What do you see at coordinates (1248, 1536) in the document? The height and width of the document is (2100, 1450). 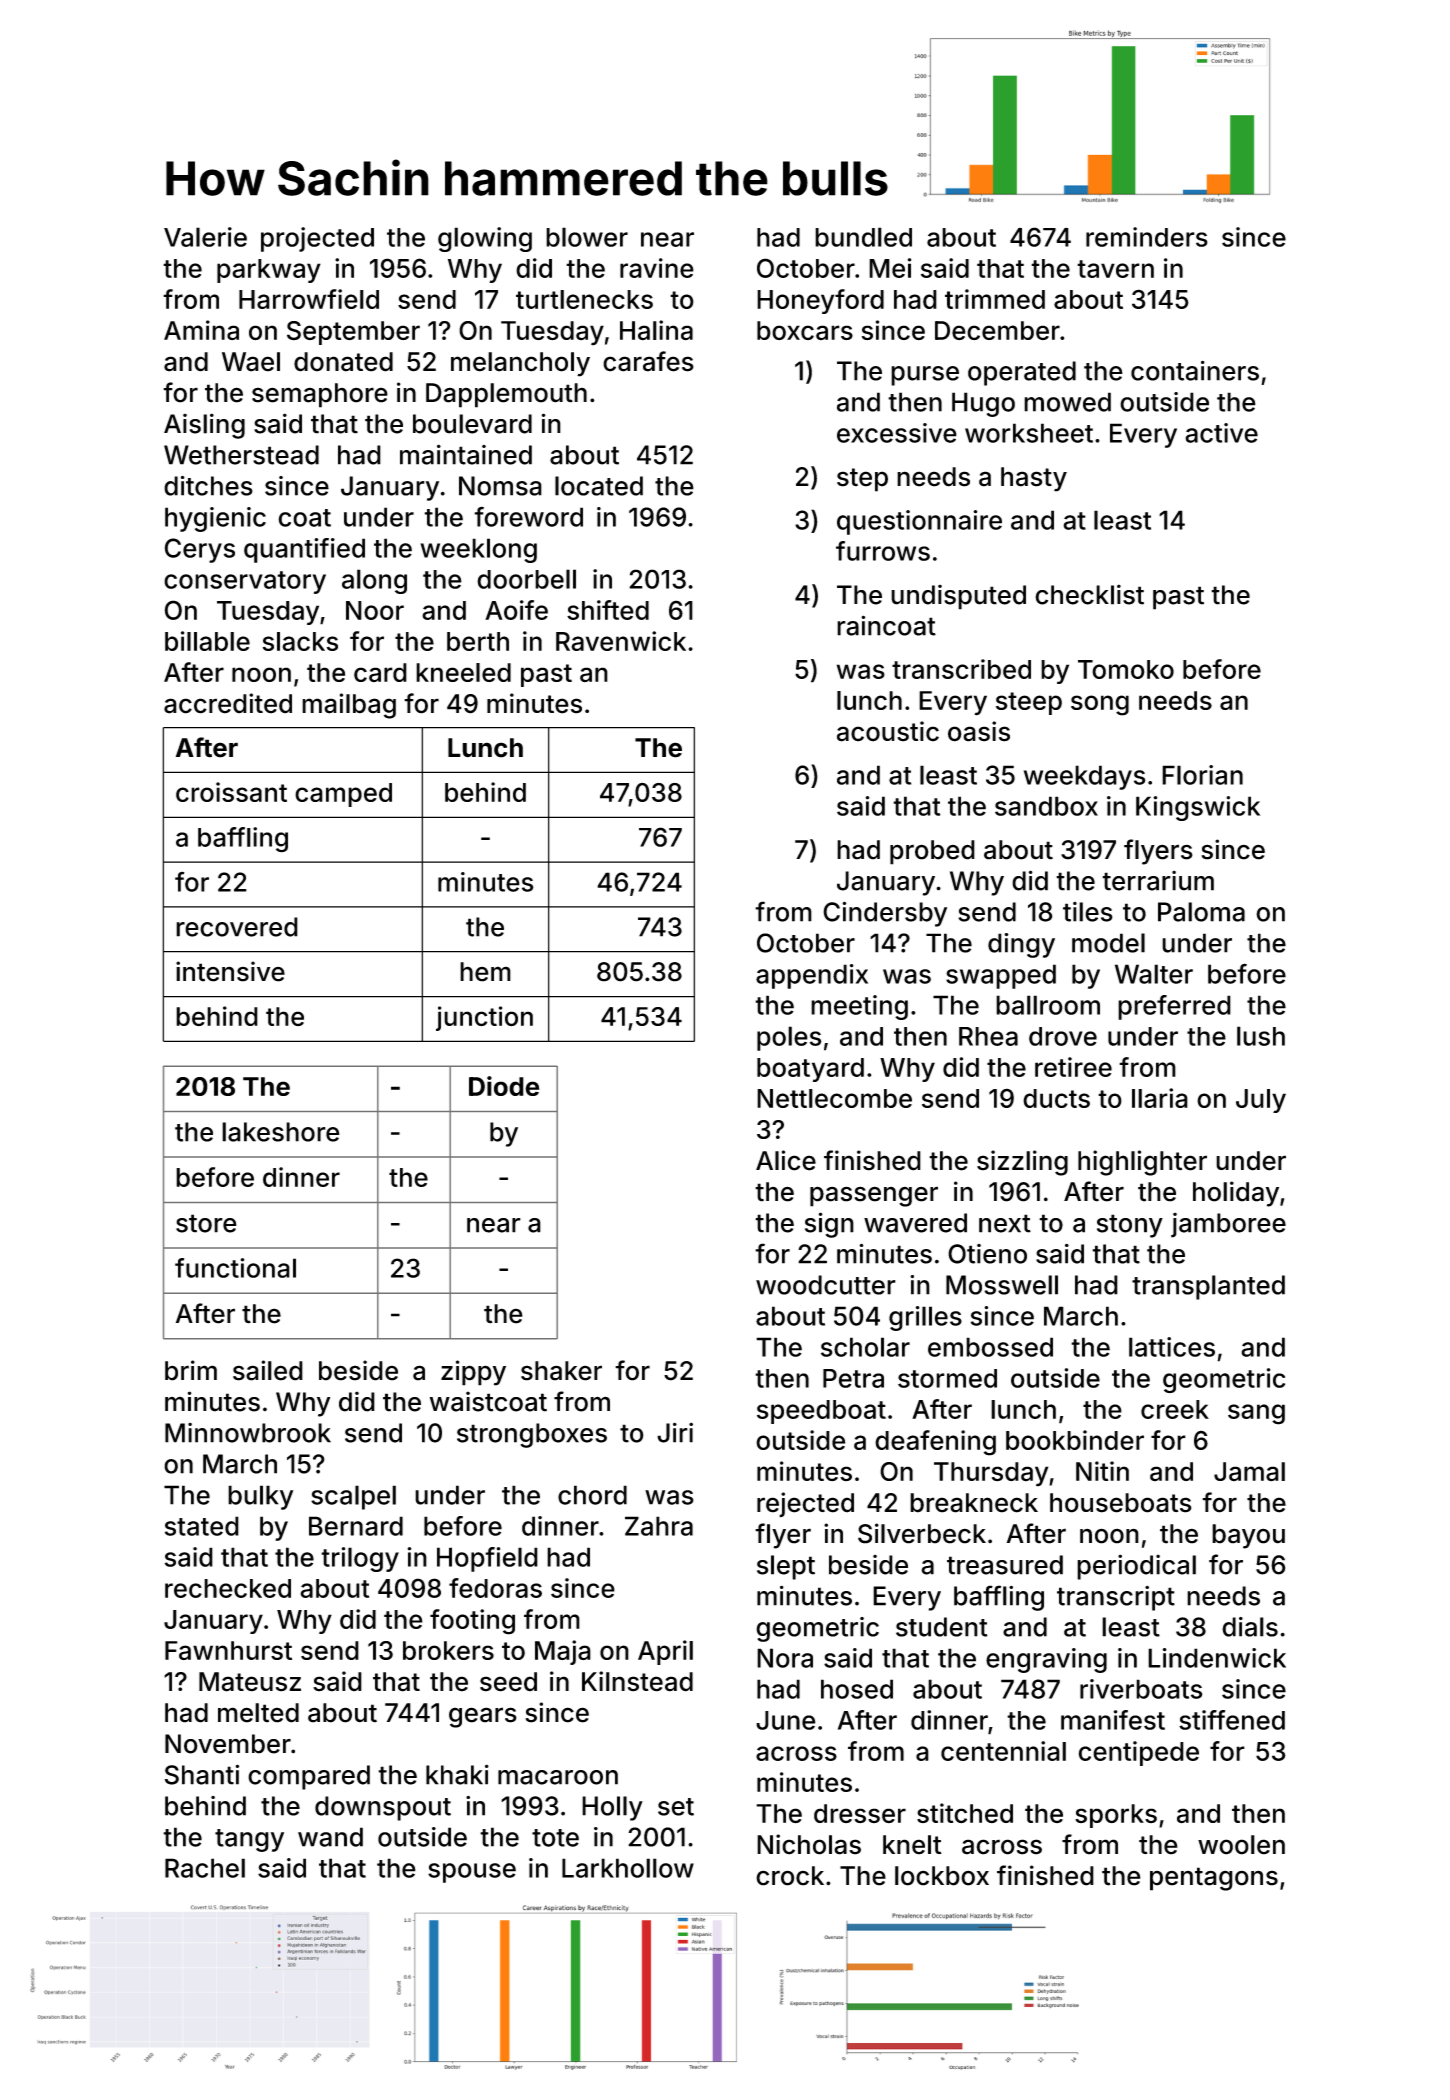 I see `bayou` at bounding box center [1248, 1536].
